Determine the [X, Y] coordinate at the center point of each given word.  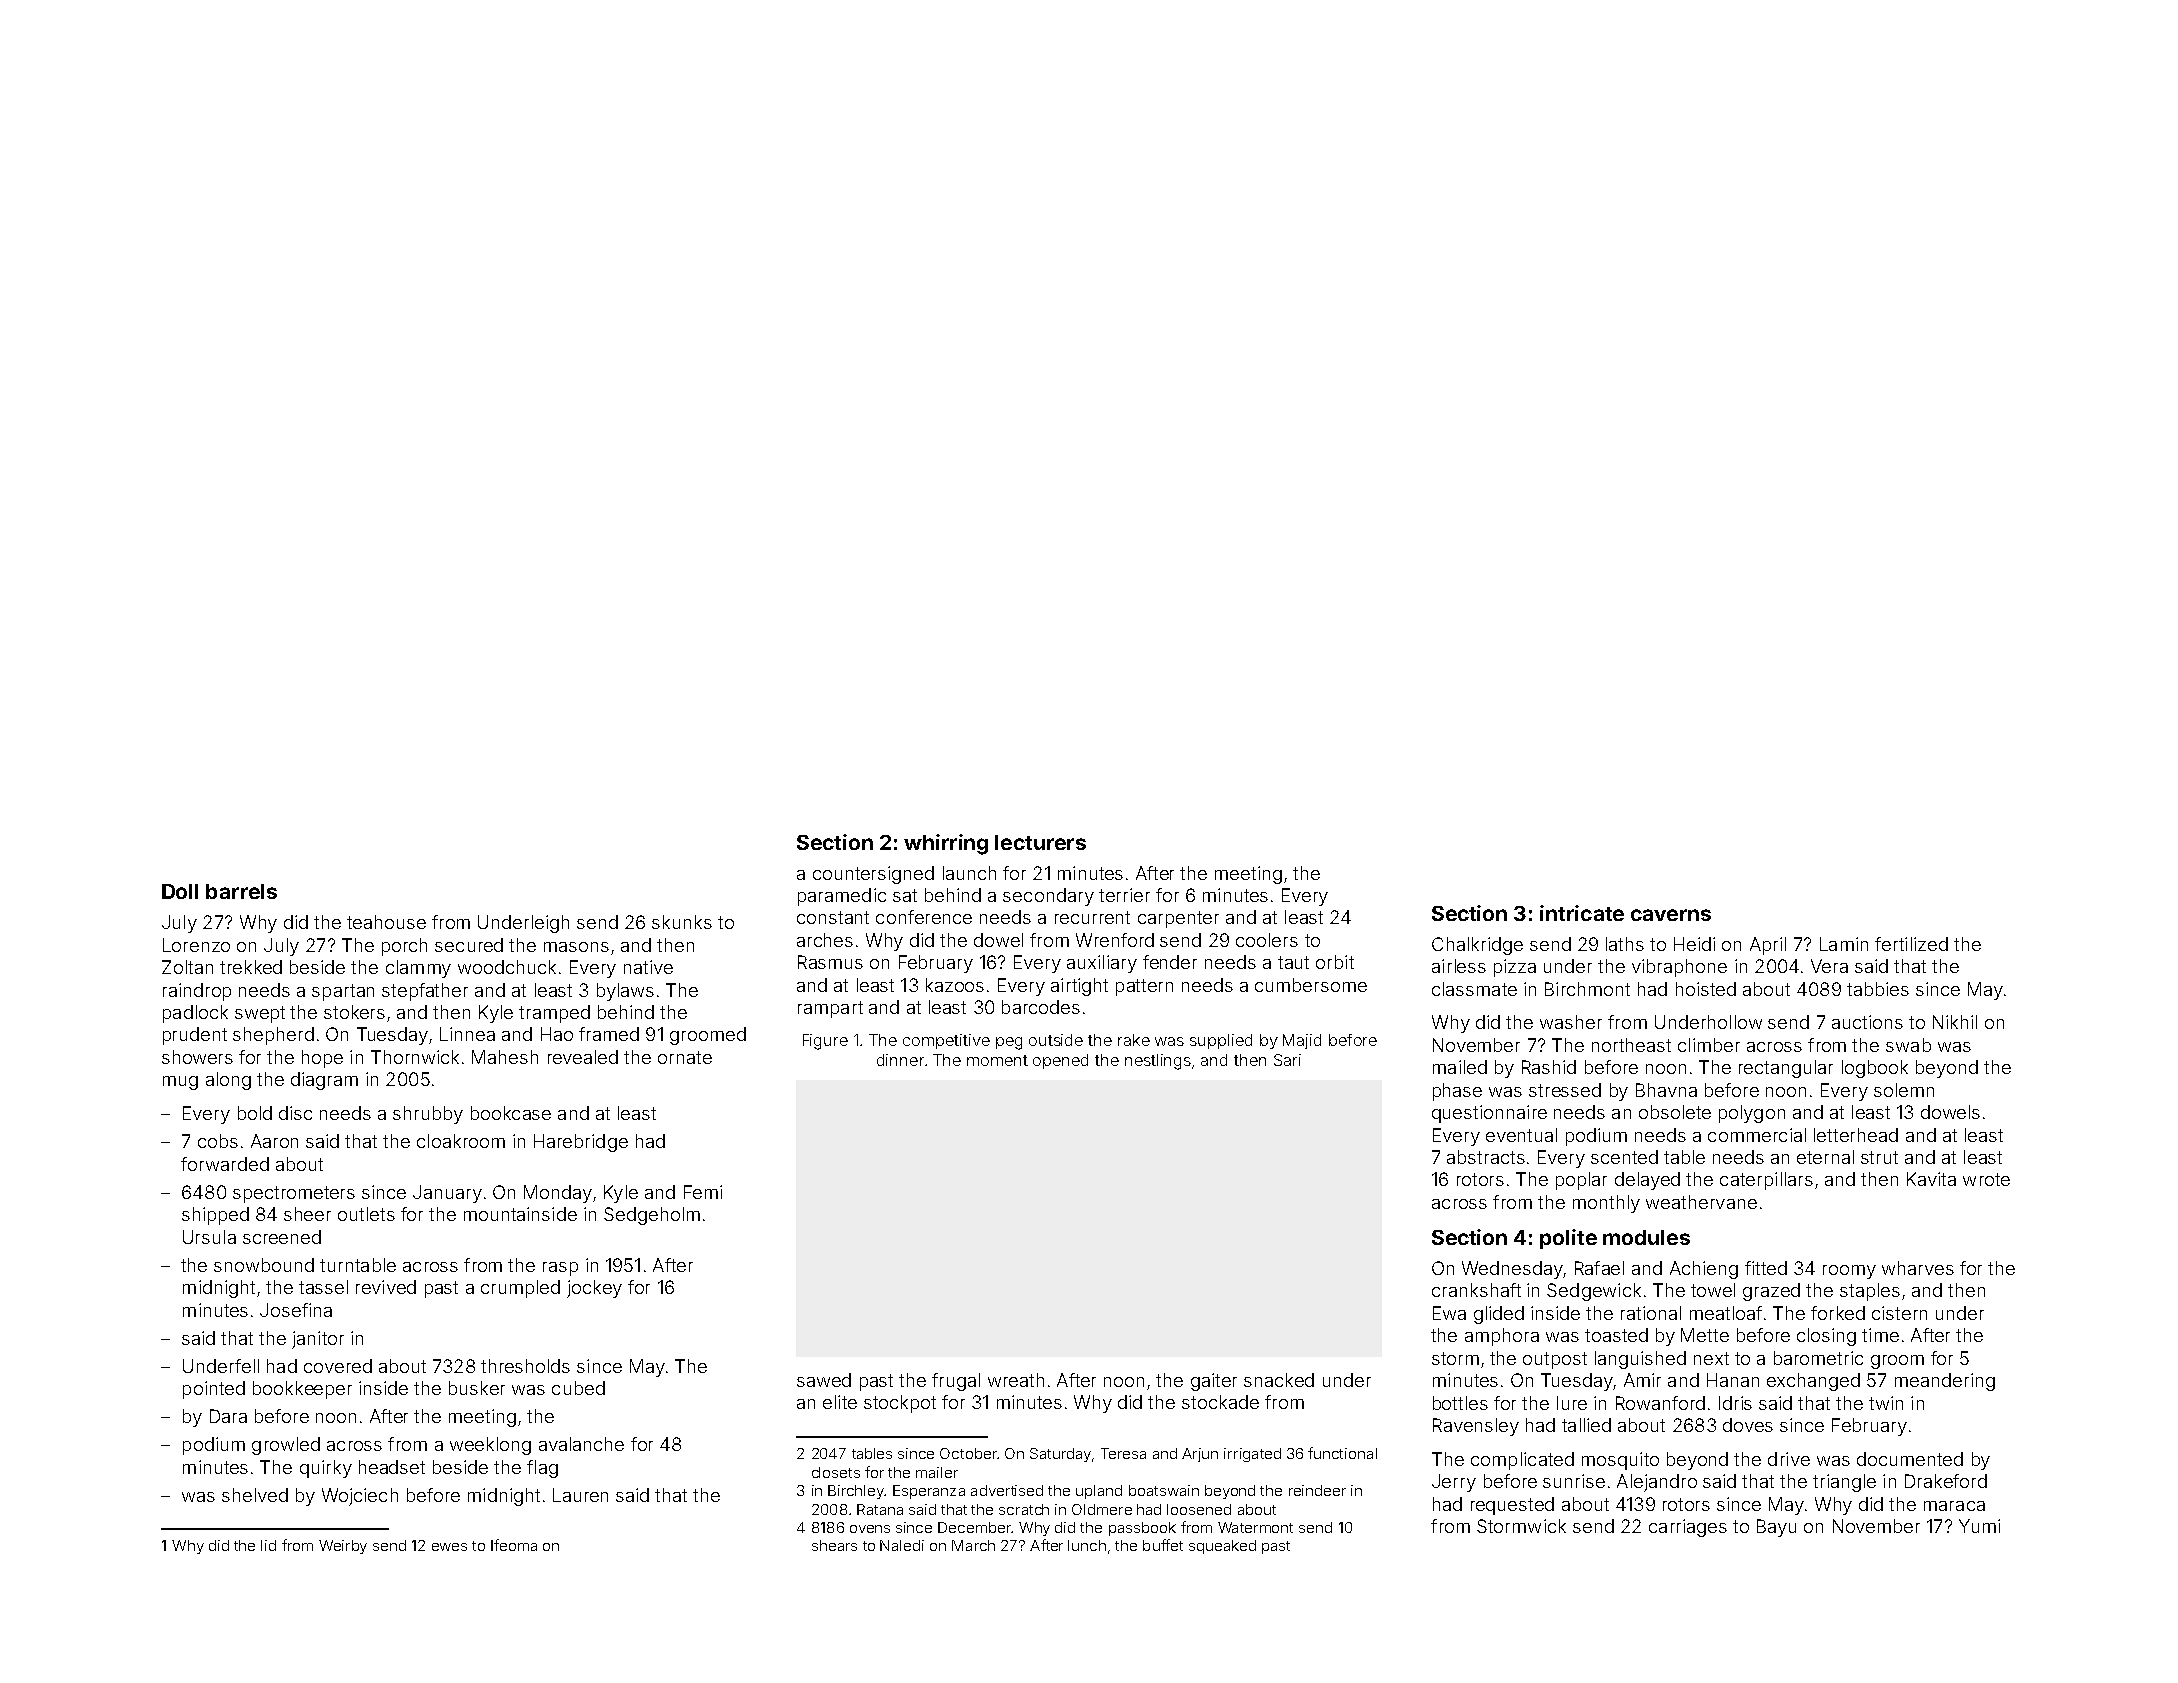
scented [1624, 1157]
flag [542, 1469]
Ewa [1449, 1313]
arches [825, 940]
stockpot [900, 1404]
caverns [1671, 915]
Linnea [467, 1034]
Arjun [1200, 1455]
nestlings [1158, 1062]
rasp [560, 1269]
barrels [241, 891]
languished [1640, 1360]
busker [477, 1388]
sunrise [1574, 1481]
